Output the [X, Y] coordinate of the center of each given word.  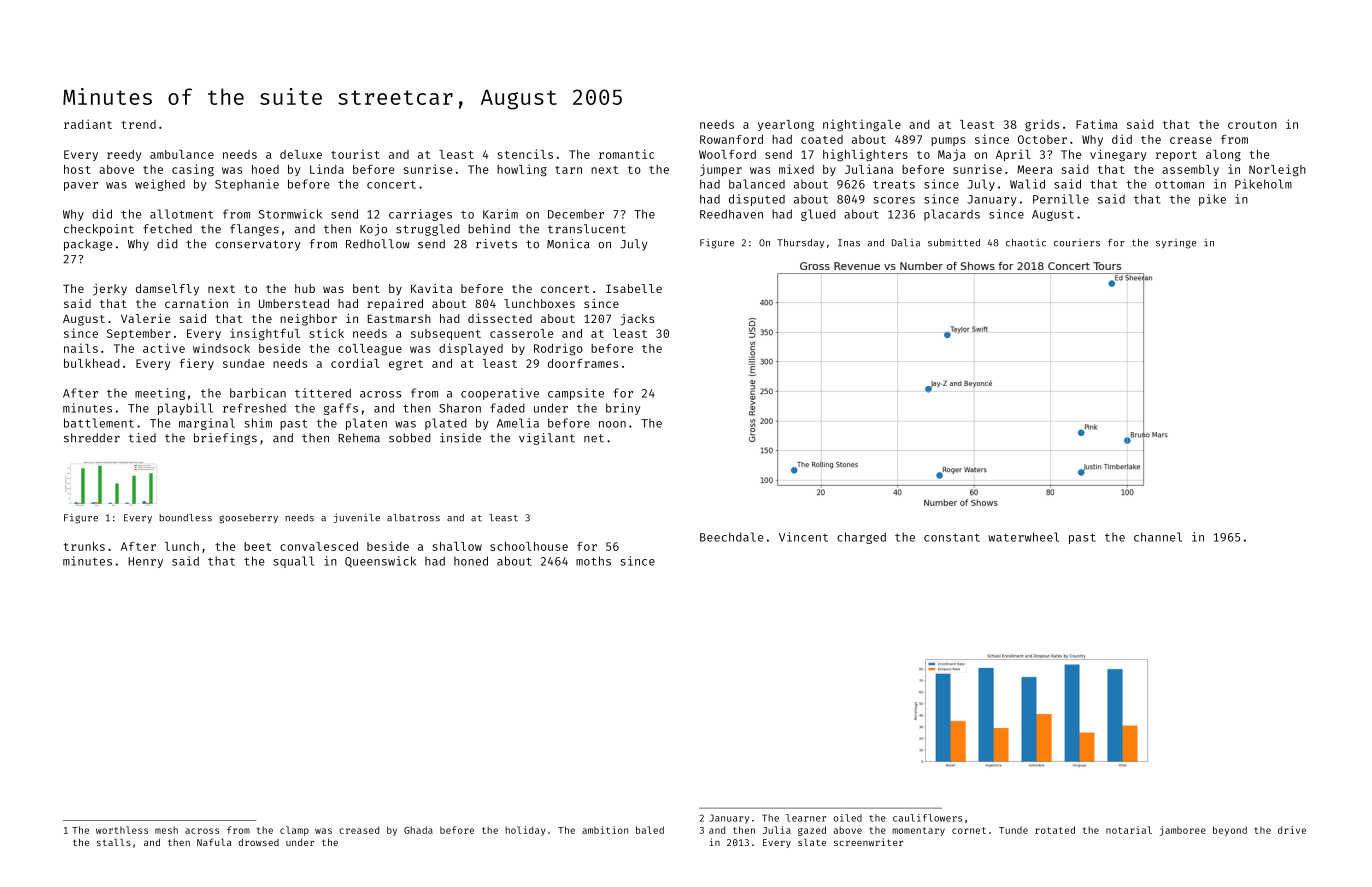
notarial [1129, 830]
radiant [88, 124]
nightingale [862, 125]
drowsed [258, 842]
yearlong [786, 126]
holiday [525, 831]
